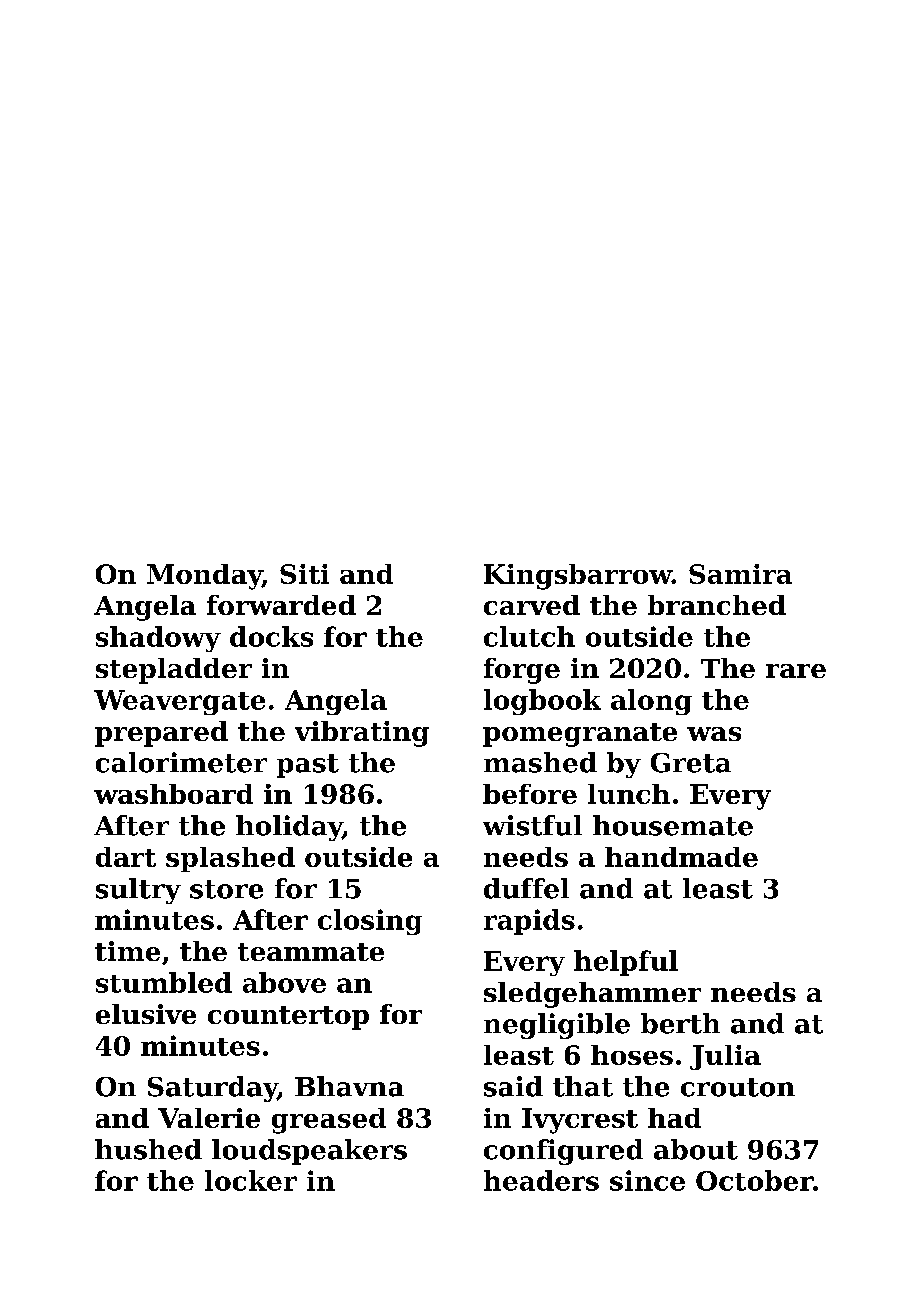 This screenshot has height=1311, width=924. What do you see at coordinates (179, 702) in the screenshot?
I see `Weavergate` at bounding box center [179, 702].
